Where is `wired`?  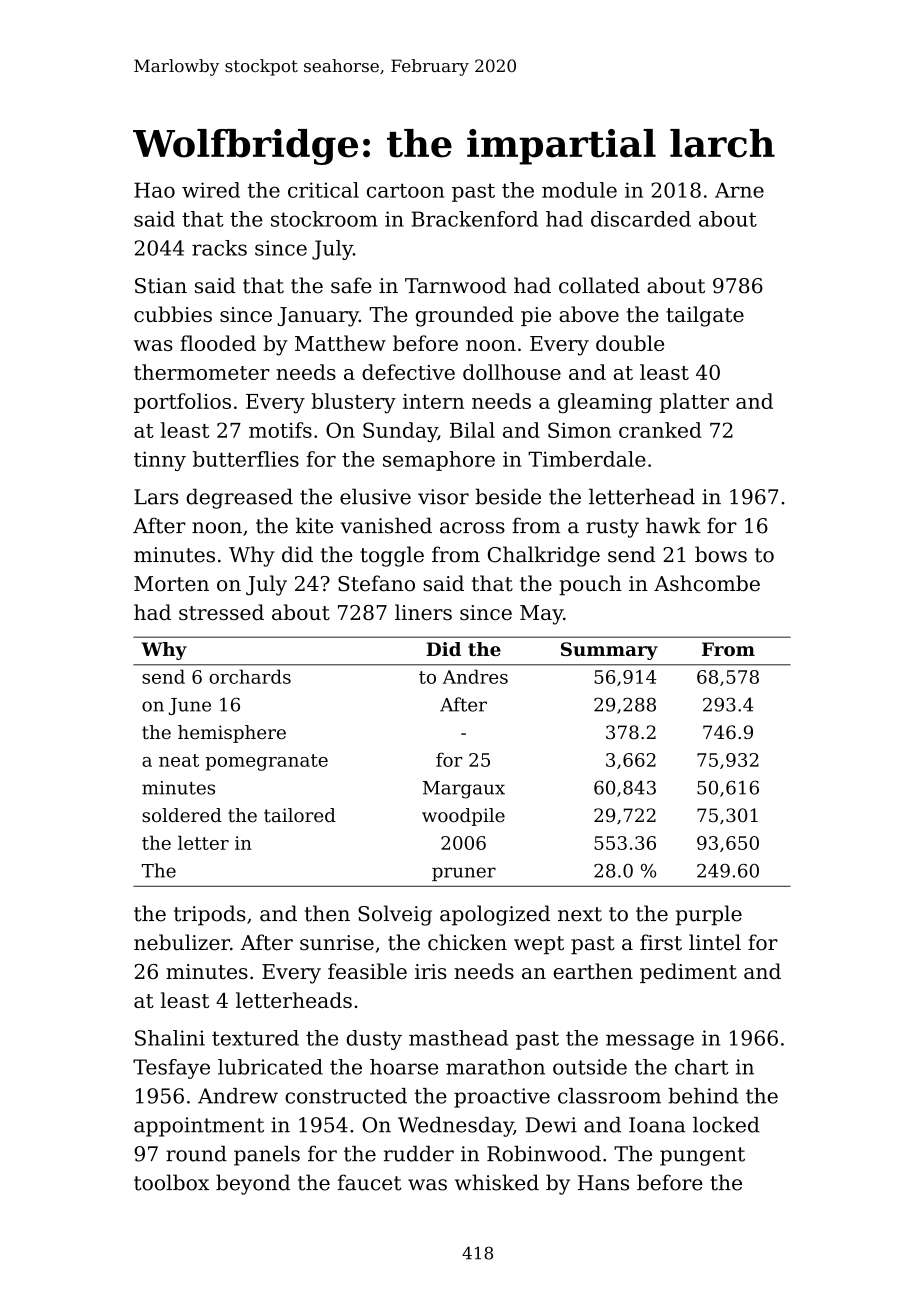 wired is located at coordinates (211, 190).
